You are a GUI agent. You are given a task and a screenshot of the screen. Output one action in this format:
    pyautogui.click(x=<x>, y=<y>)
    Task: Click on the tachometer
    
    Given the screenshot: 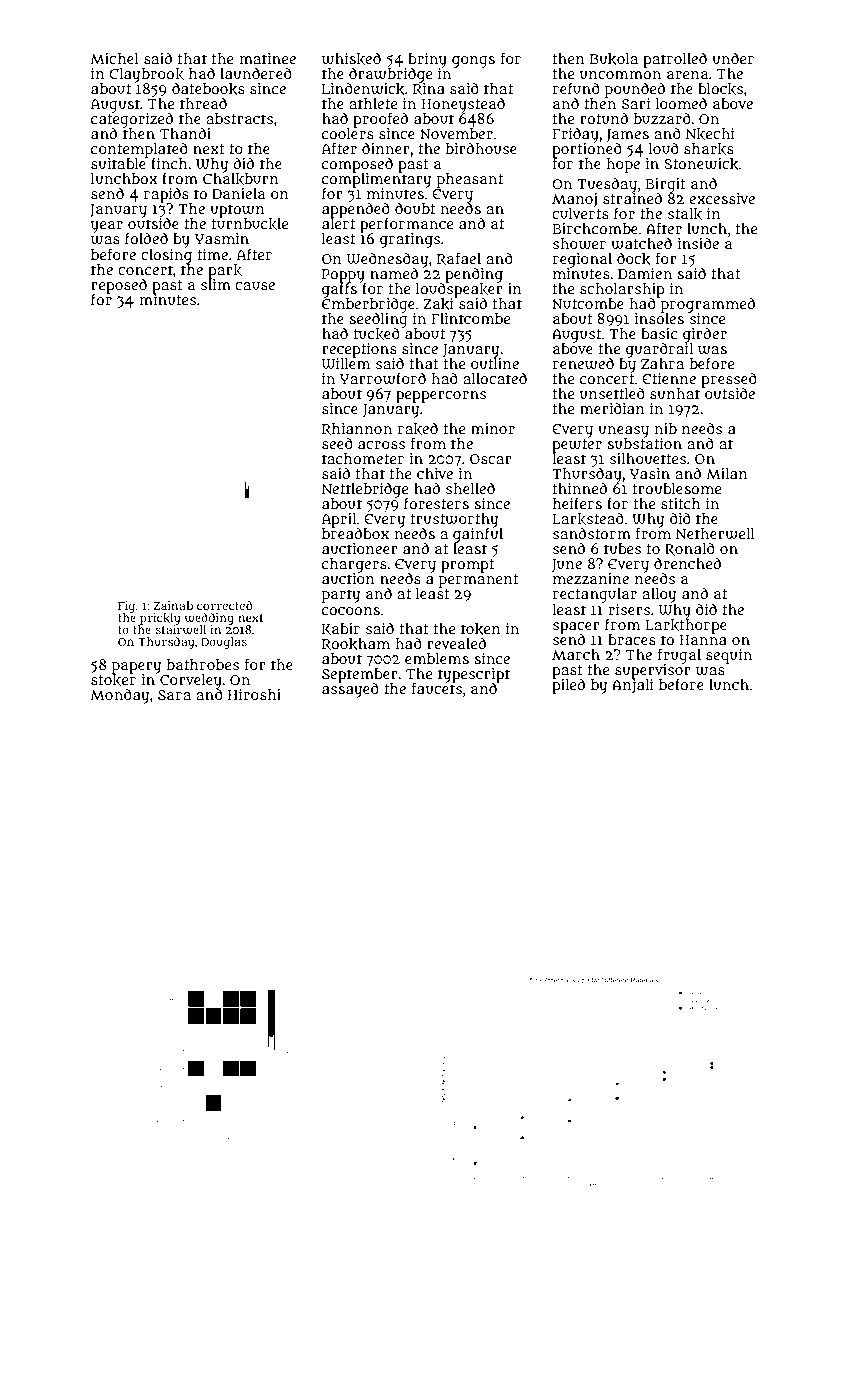 What is the action you would take?
    pyautogui.click(x=363, y=458)
